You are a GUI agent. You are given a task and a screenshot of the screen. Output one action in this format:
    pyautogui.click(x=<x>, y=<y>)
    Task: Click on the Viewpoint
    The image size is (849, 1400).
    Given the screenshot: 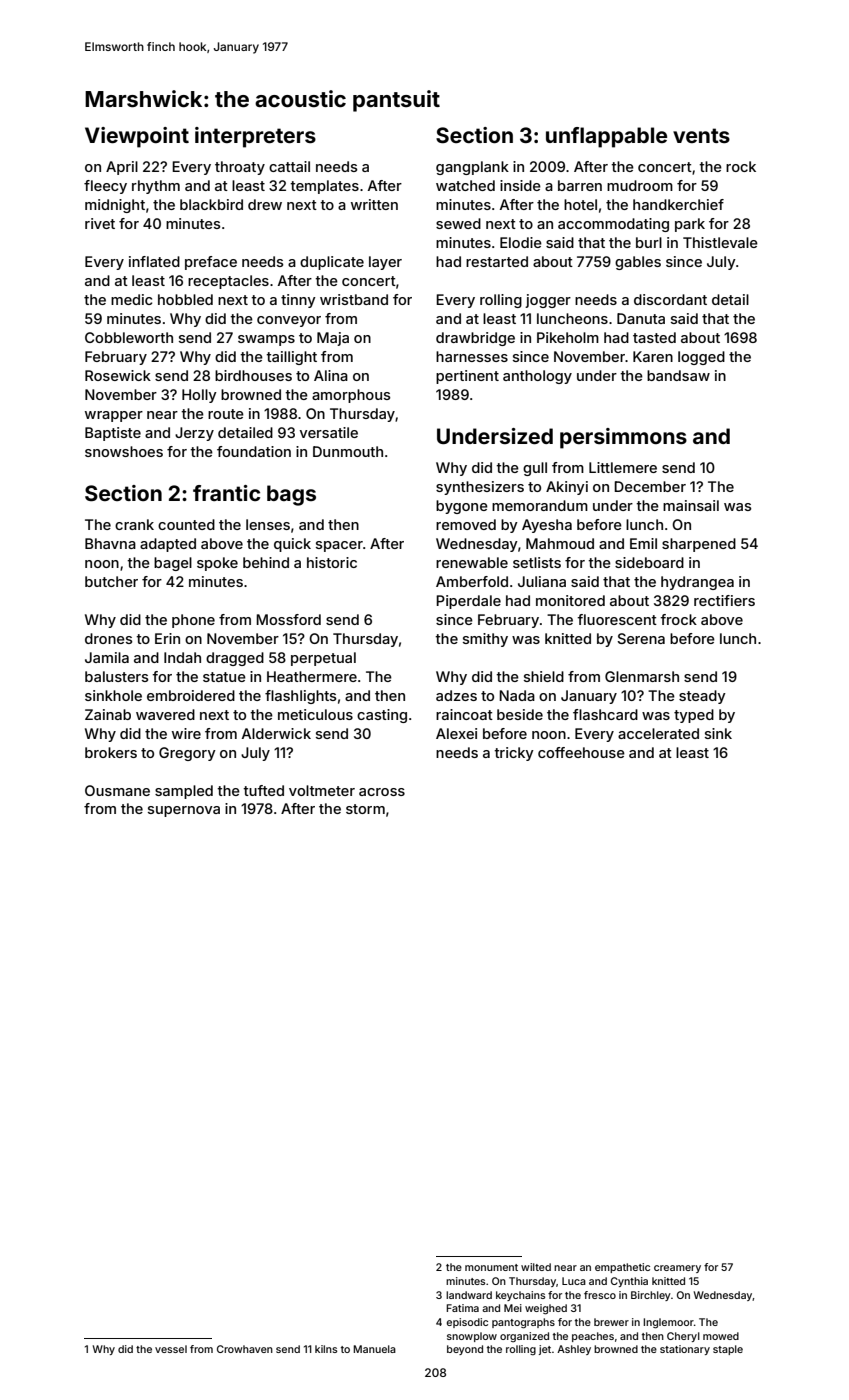 What is the action you would take?
    pyautogui.click(x=137, y=137)
